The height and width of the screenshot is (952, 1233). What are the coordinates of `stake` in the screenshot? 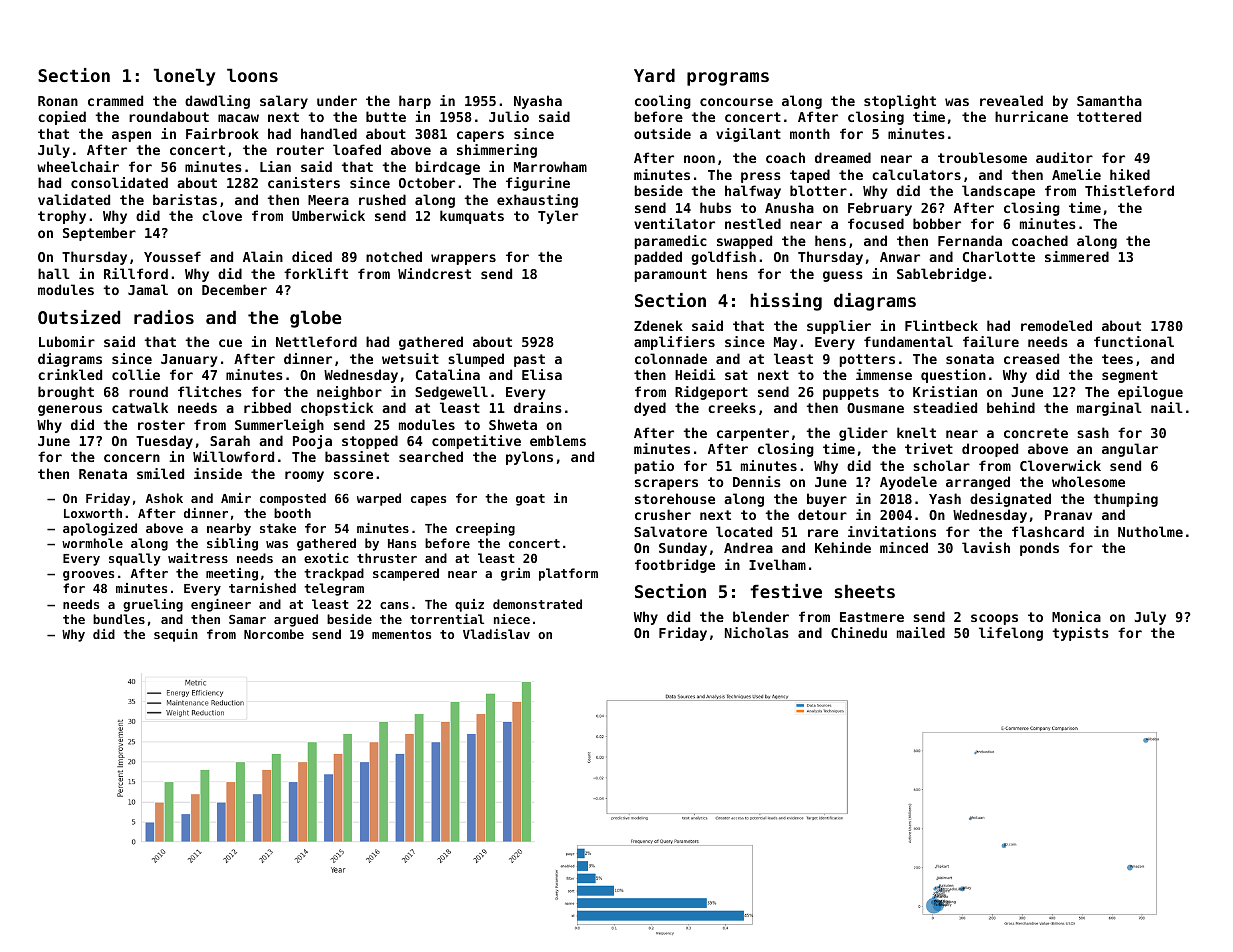 It's located at (278, 528).
